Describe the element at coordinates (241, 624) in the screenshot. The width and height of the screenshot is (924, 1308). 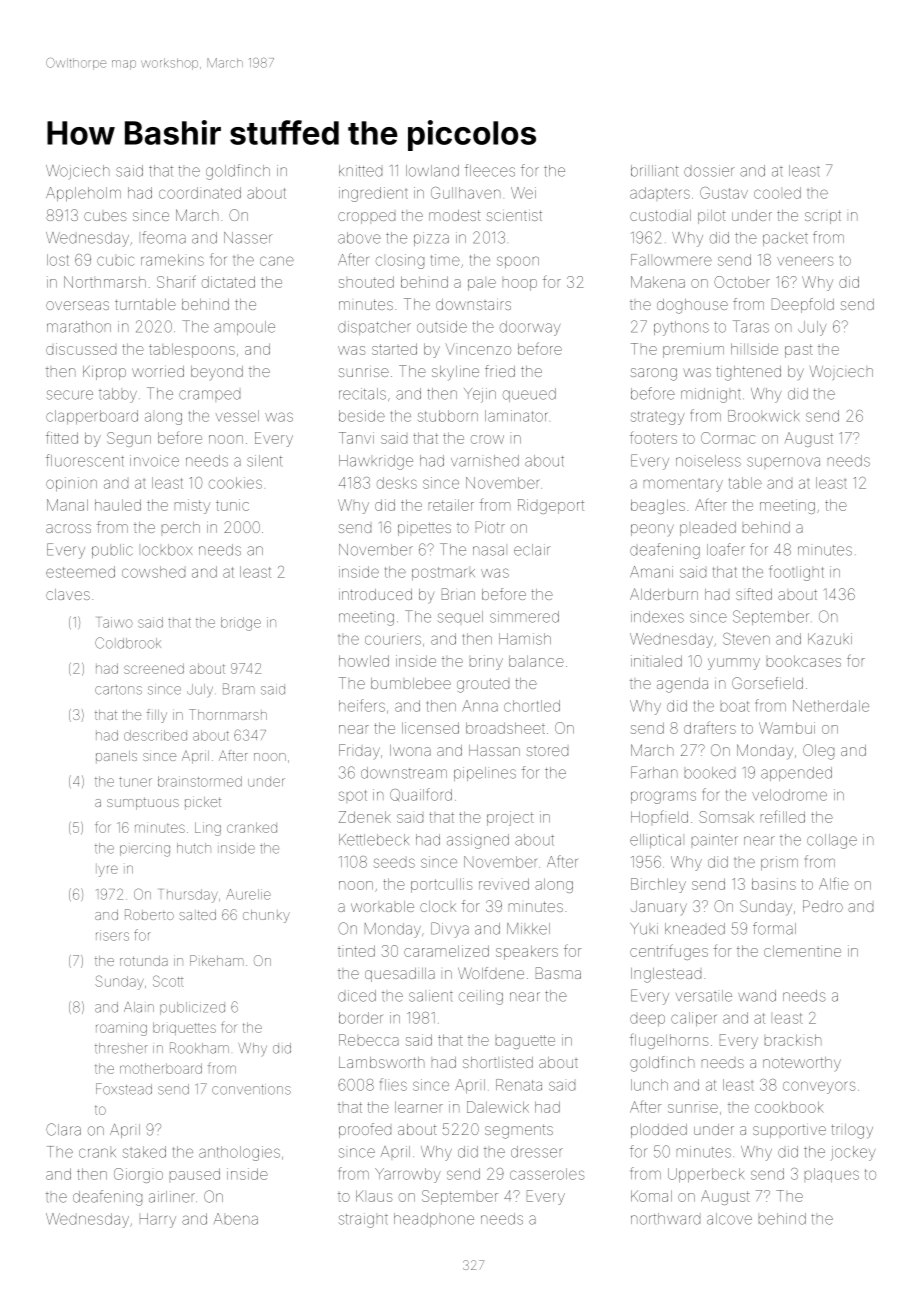
I see `bridge` at that location.
